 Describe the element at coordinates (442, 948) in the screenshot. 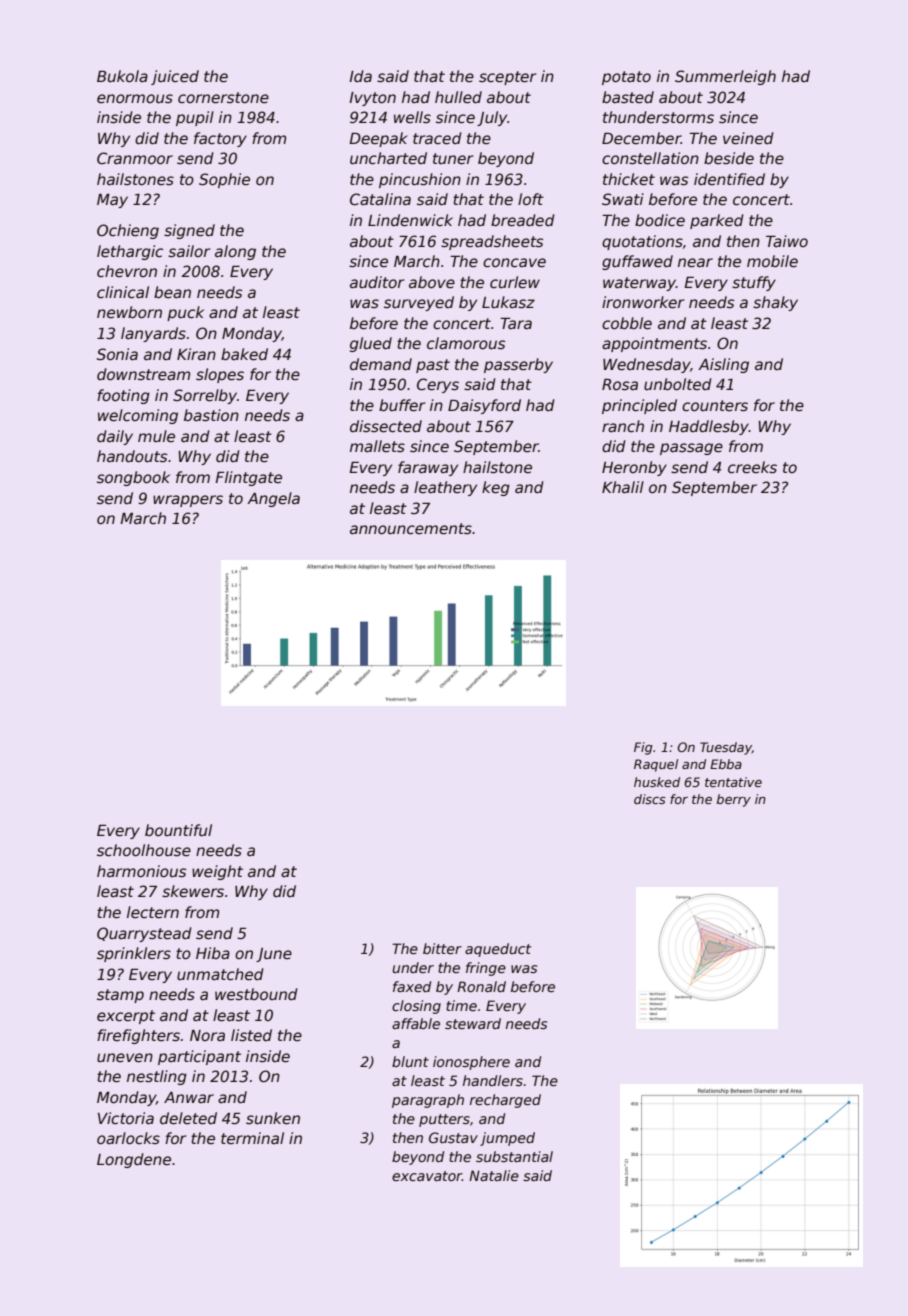

I see `bitter` at that location.
